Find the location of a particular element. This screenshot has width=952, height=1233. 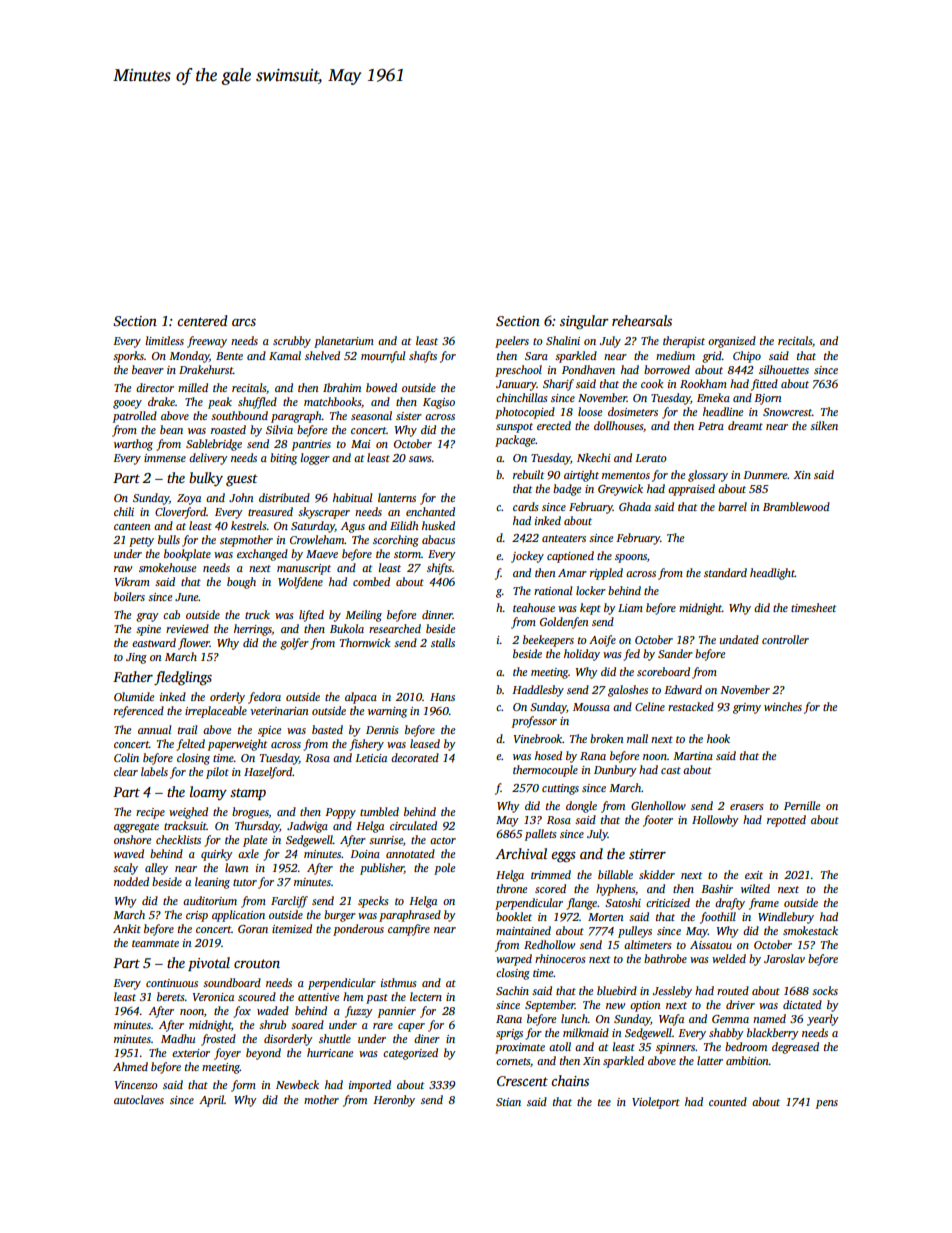

centered is located at coordinates (202, 320).
